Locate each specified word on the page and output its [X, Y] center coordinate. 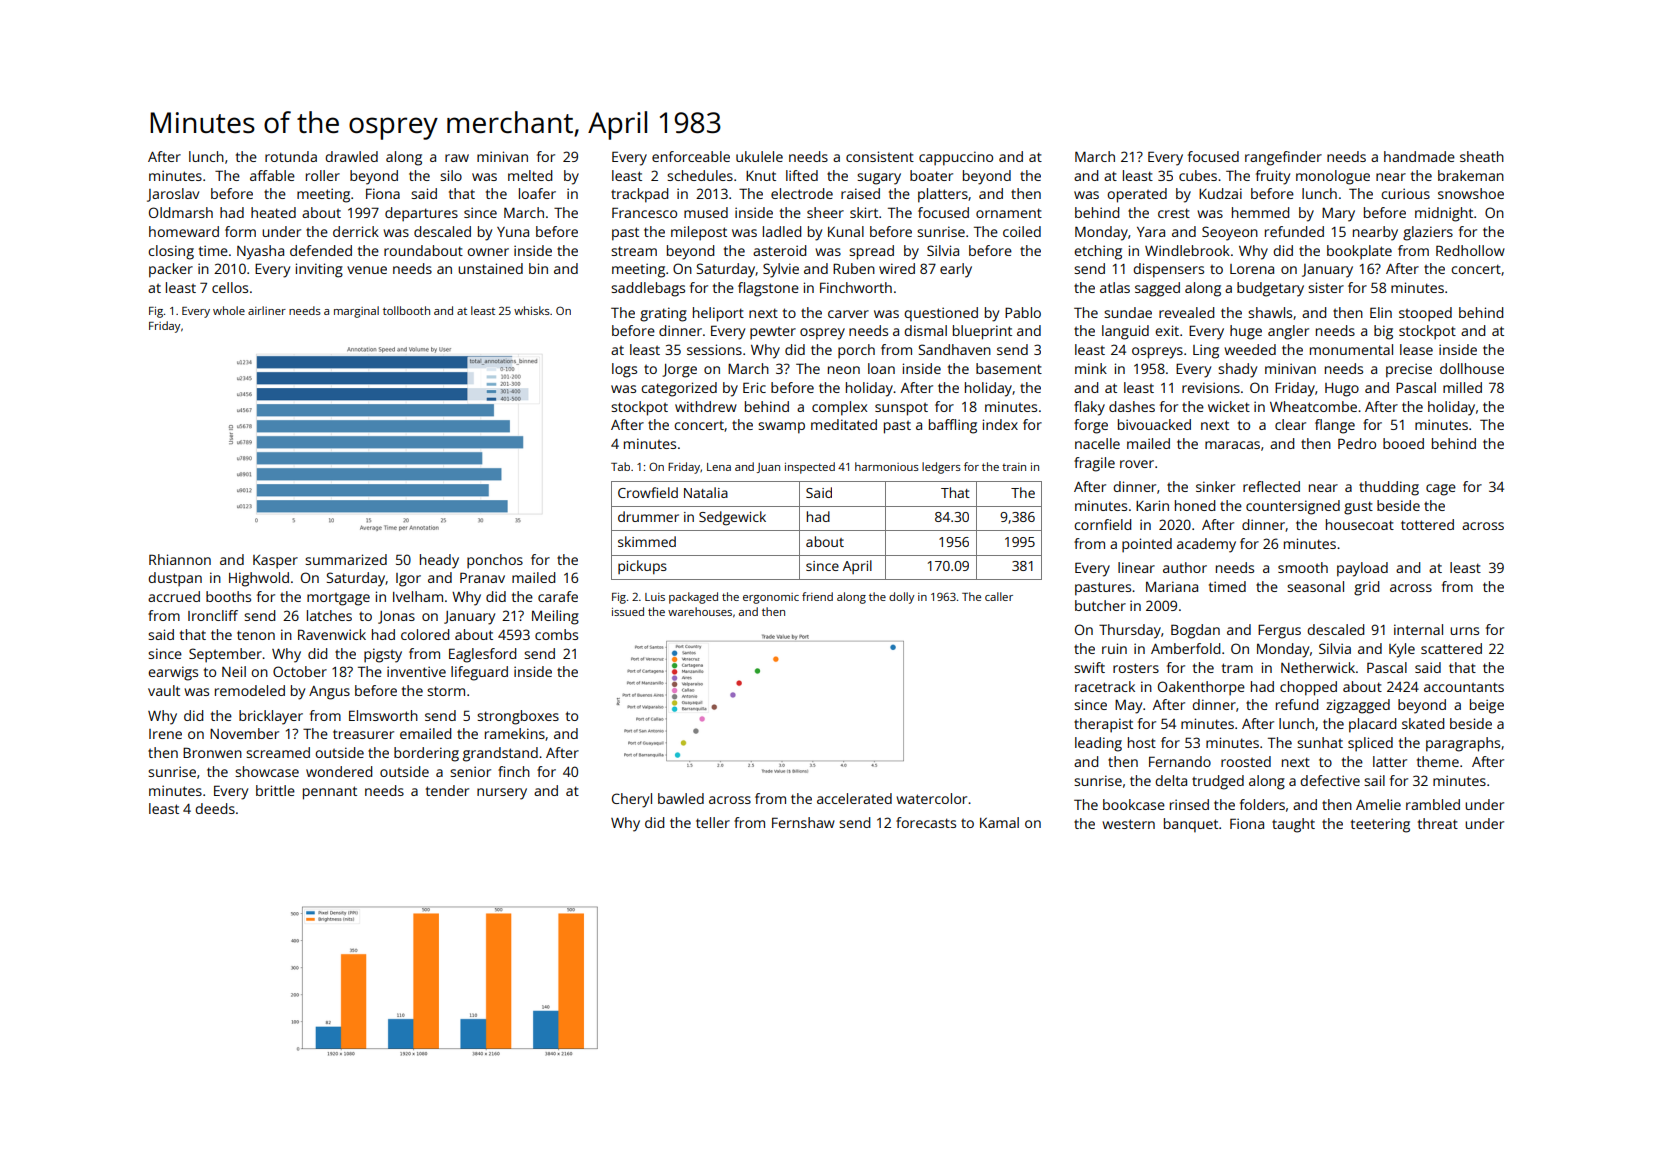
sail [1374, 780]
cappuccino [956, 158]
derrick [356, 231]
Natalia [706, 492]
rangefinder [1283, 158]
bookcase [1134, 804]
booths [228, 596]
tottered [1427, 524]
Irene [165, 734]
